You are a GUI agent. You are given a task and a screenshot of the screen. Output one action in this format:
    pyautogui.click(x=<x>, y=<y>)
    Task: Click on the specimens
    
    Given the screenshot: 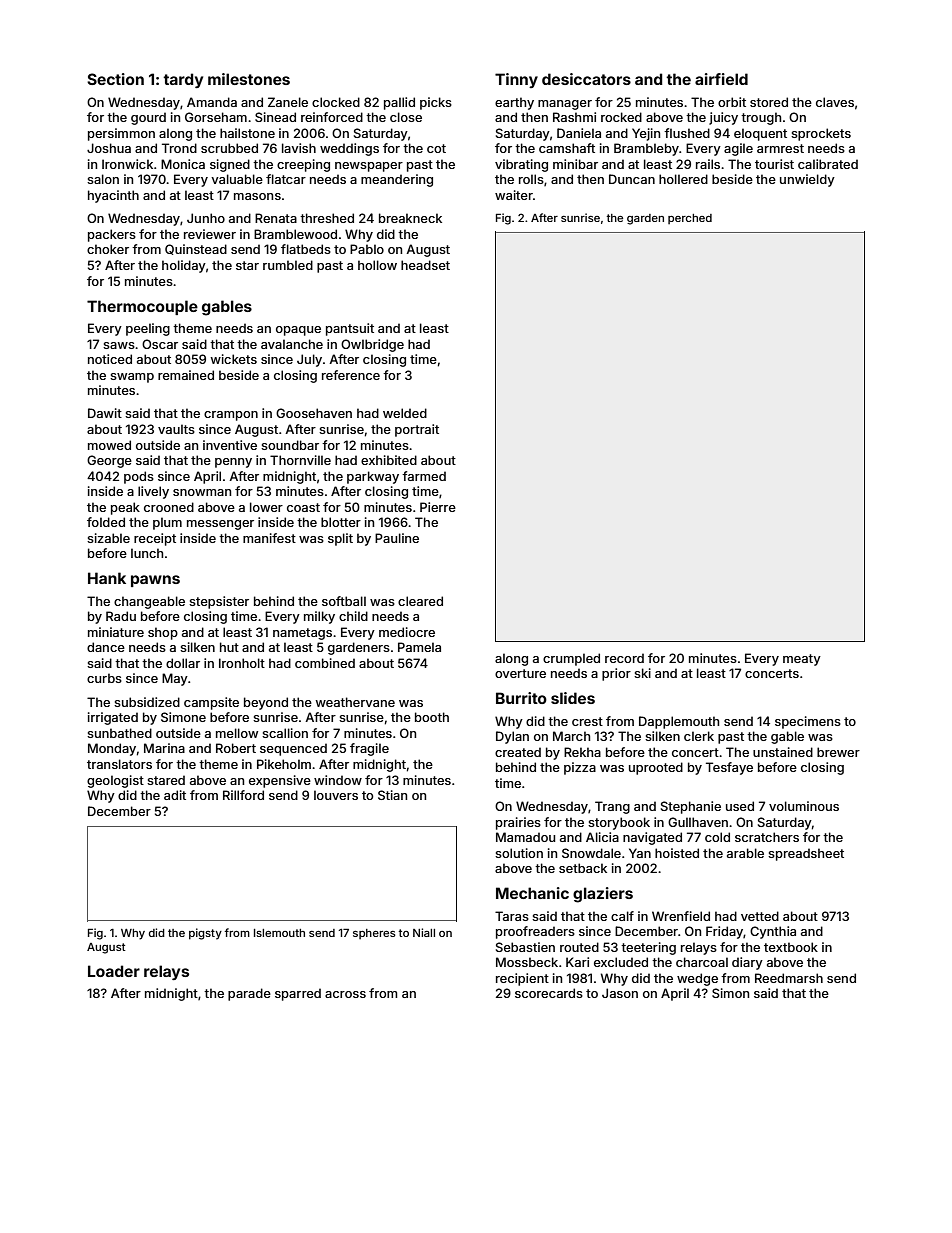 What is the action you would take?
    pyautogui.click(x=808, y=722)
